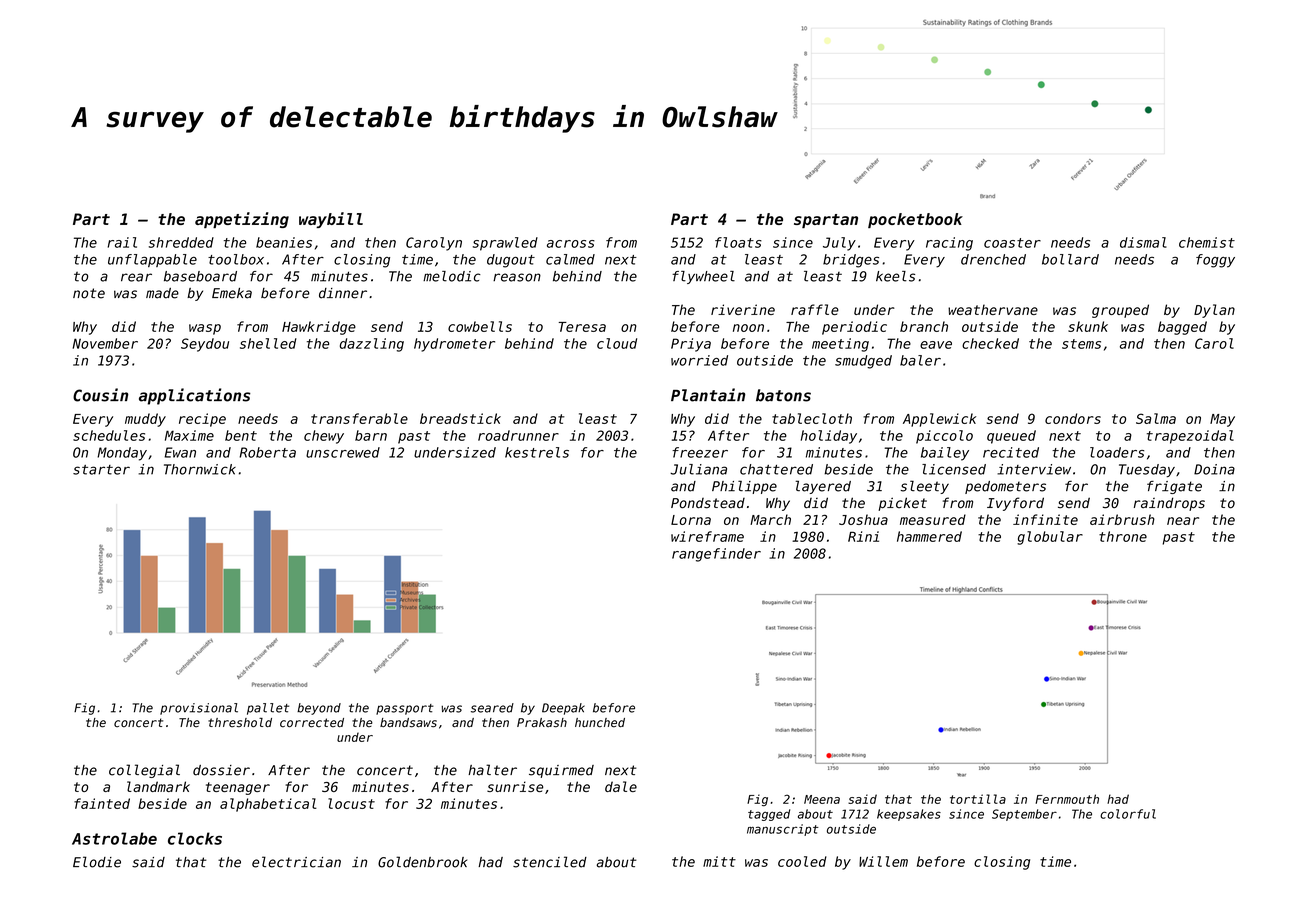  What do you see at coordinates (242, 220) in the screenshot?
I see `appetizing` at bounding box center [242, 220].
